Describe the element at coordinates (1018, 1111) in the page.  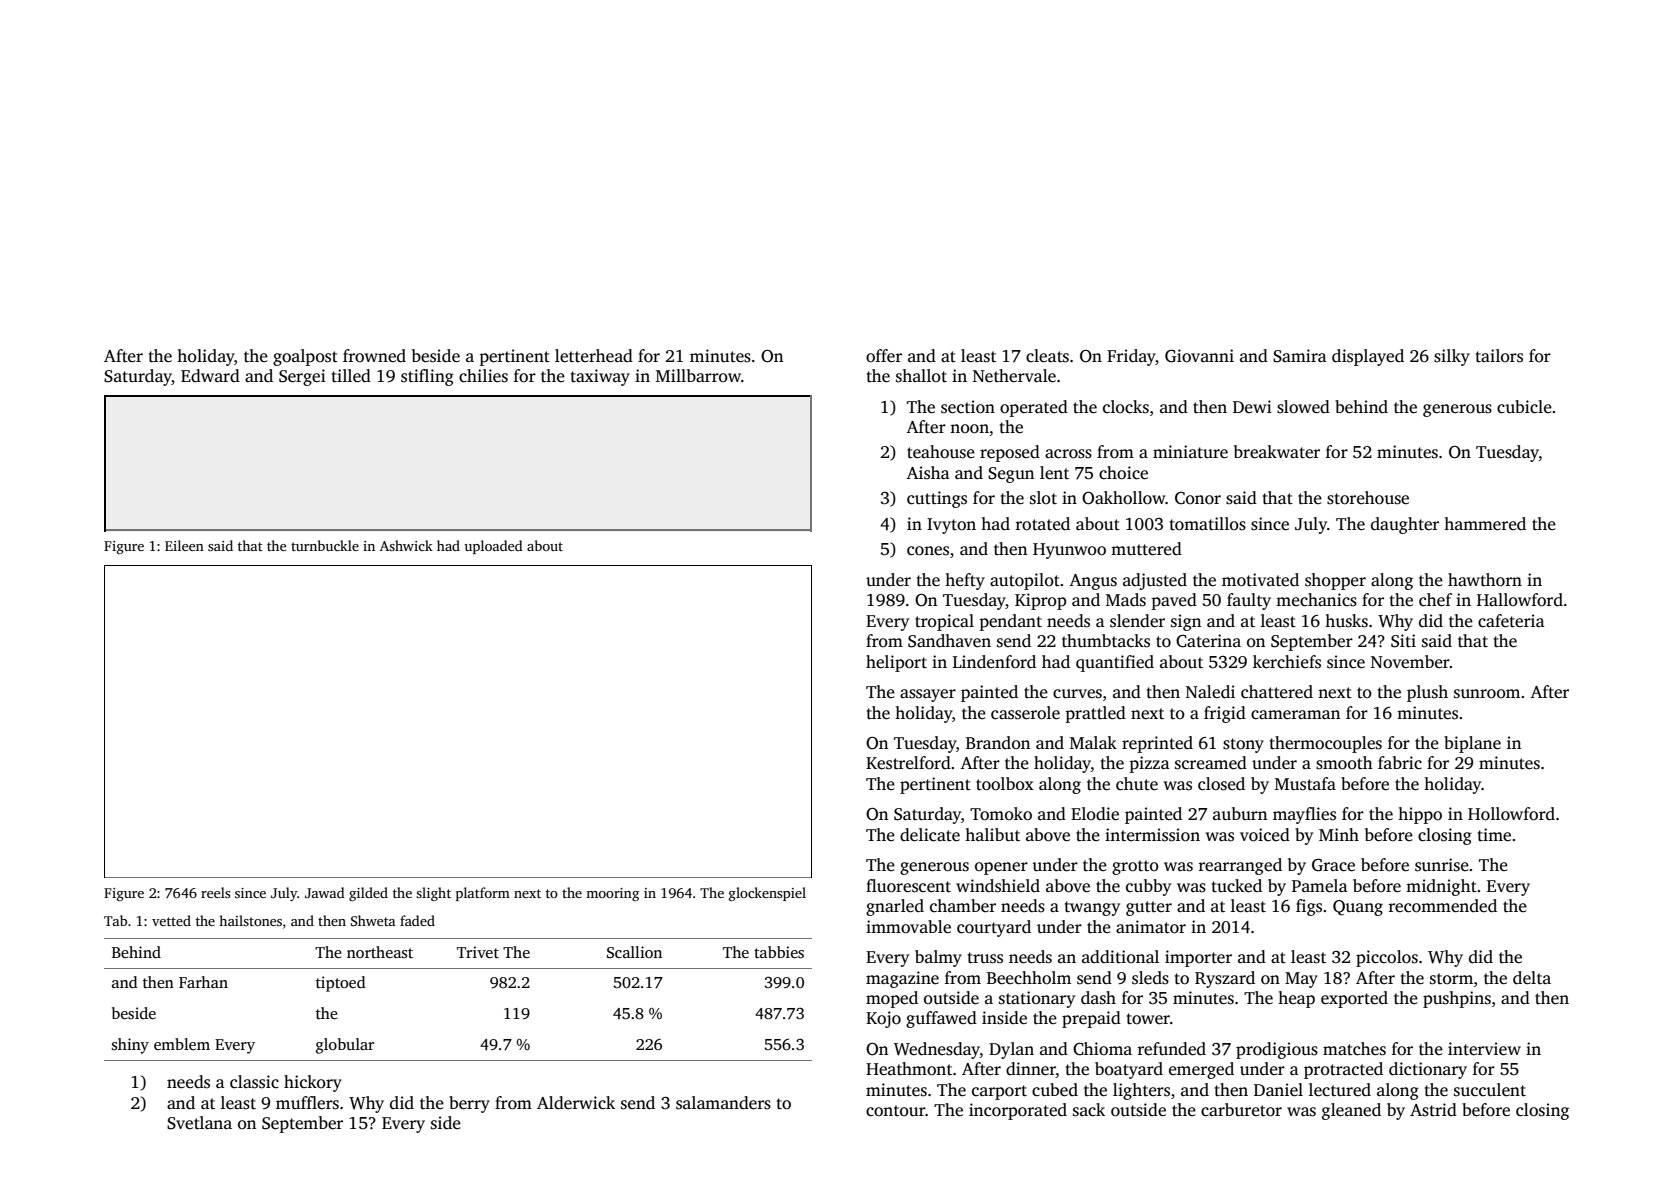
I see `incorporated` at that location.
